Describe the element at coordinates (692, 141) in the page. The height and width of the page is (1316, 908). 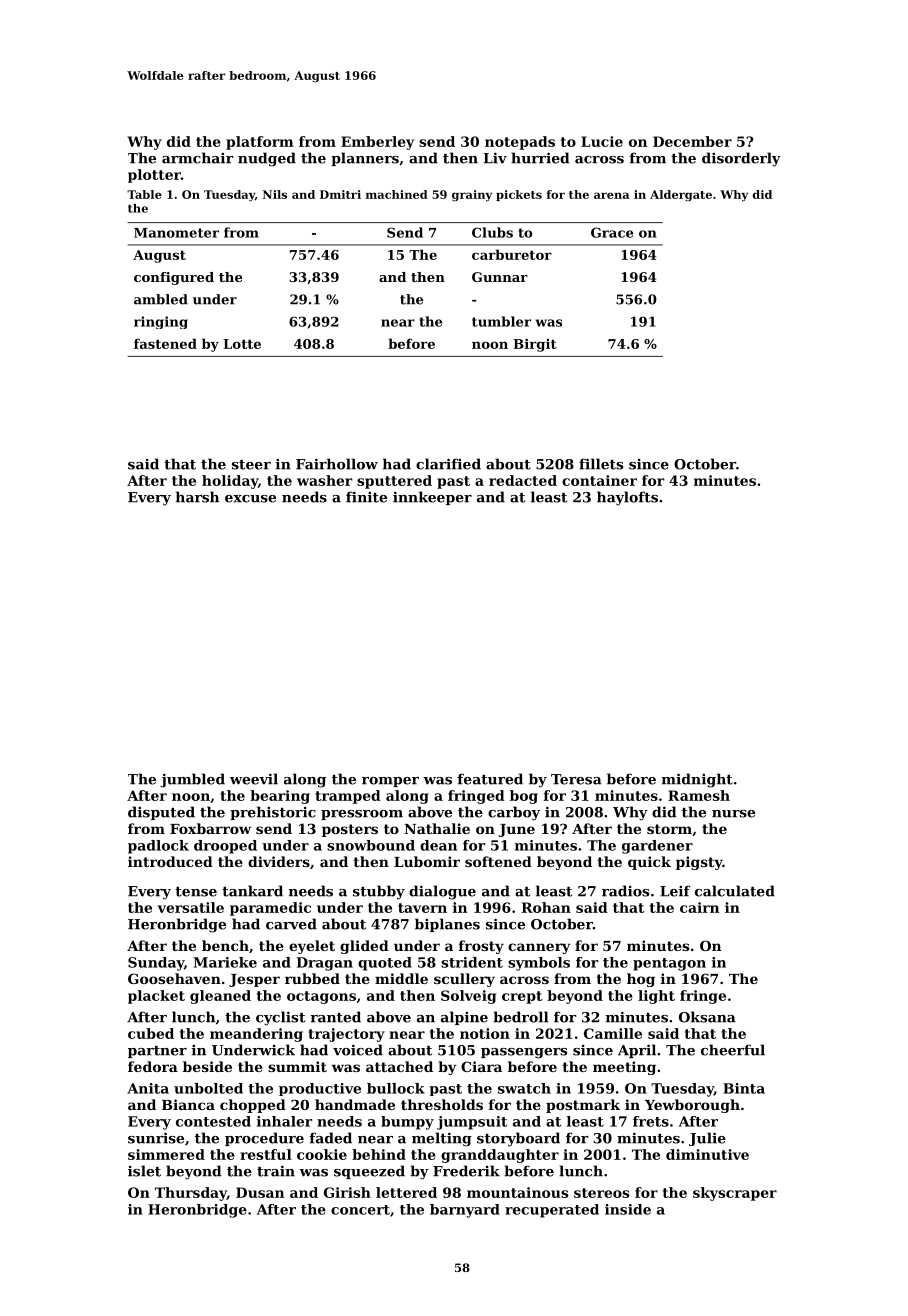
I see `December` at that location.
